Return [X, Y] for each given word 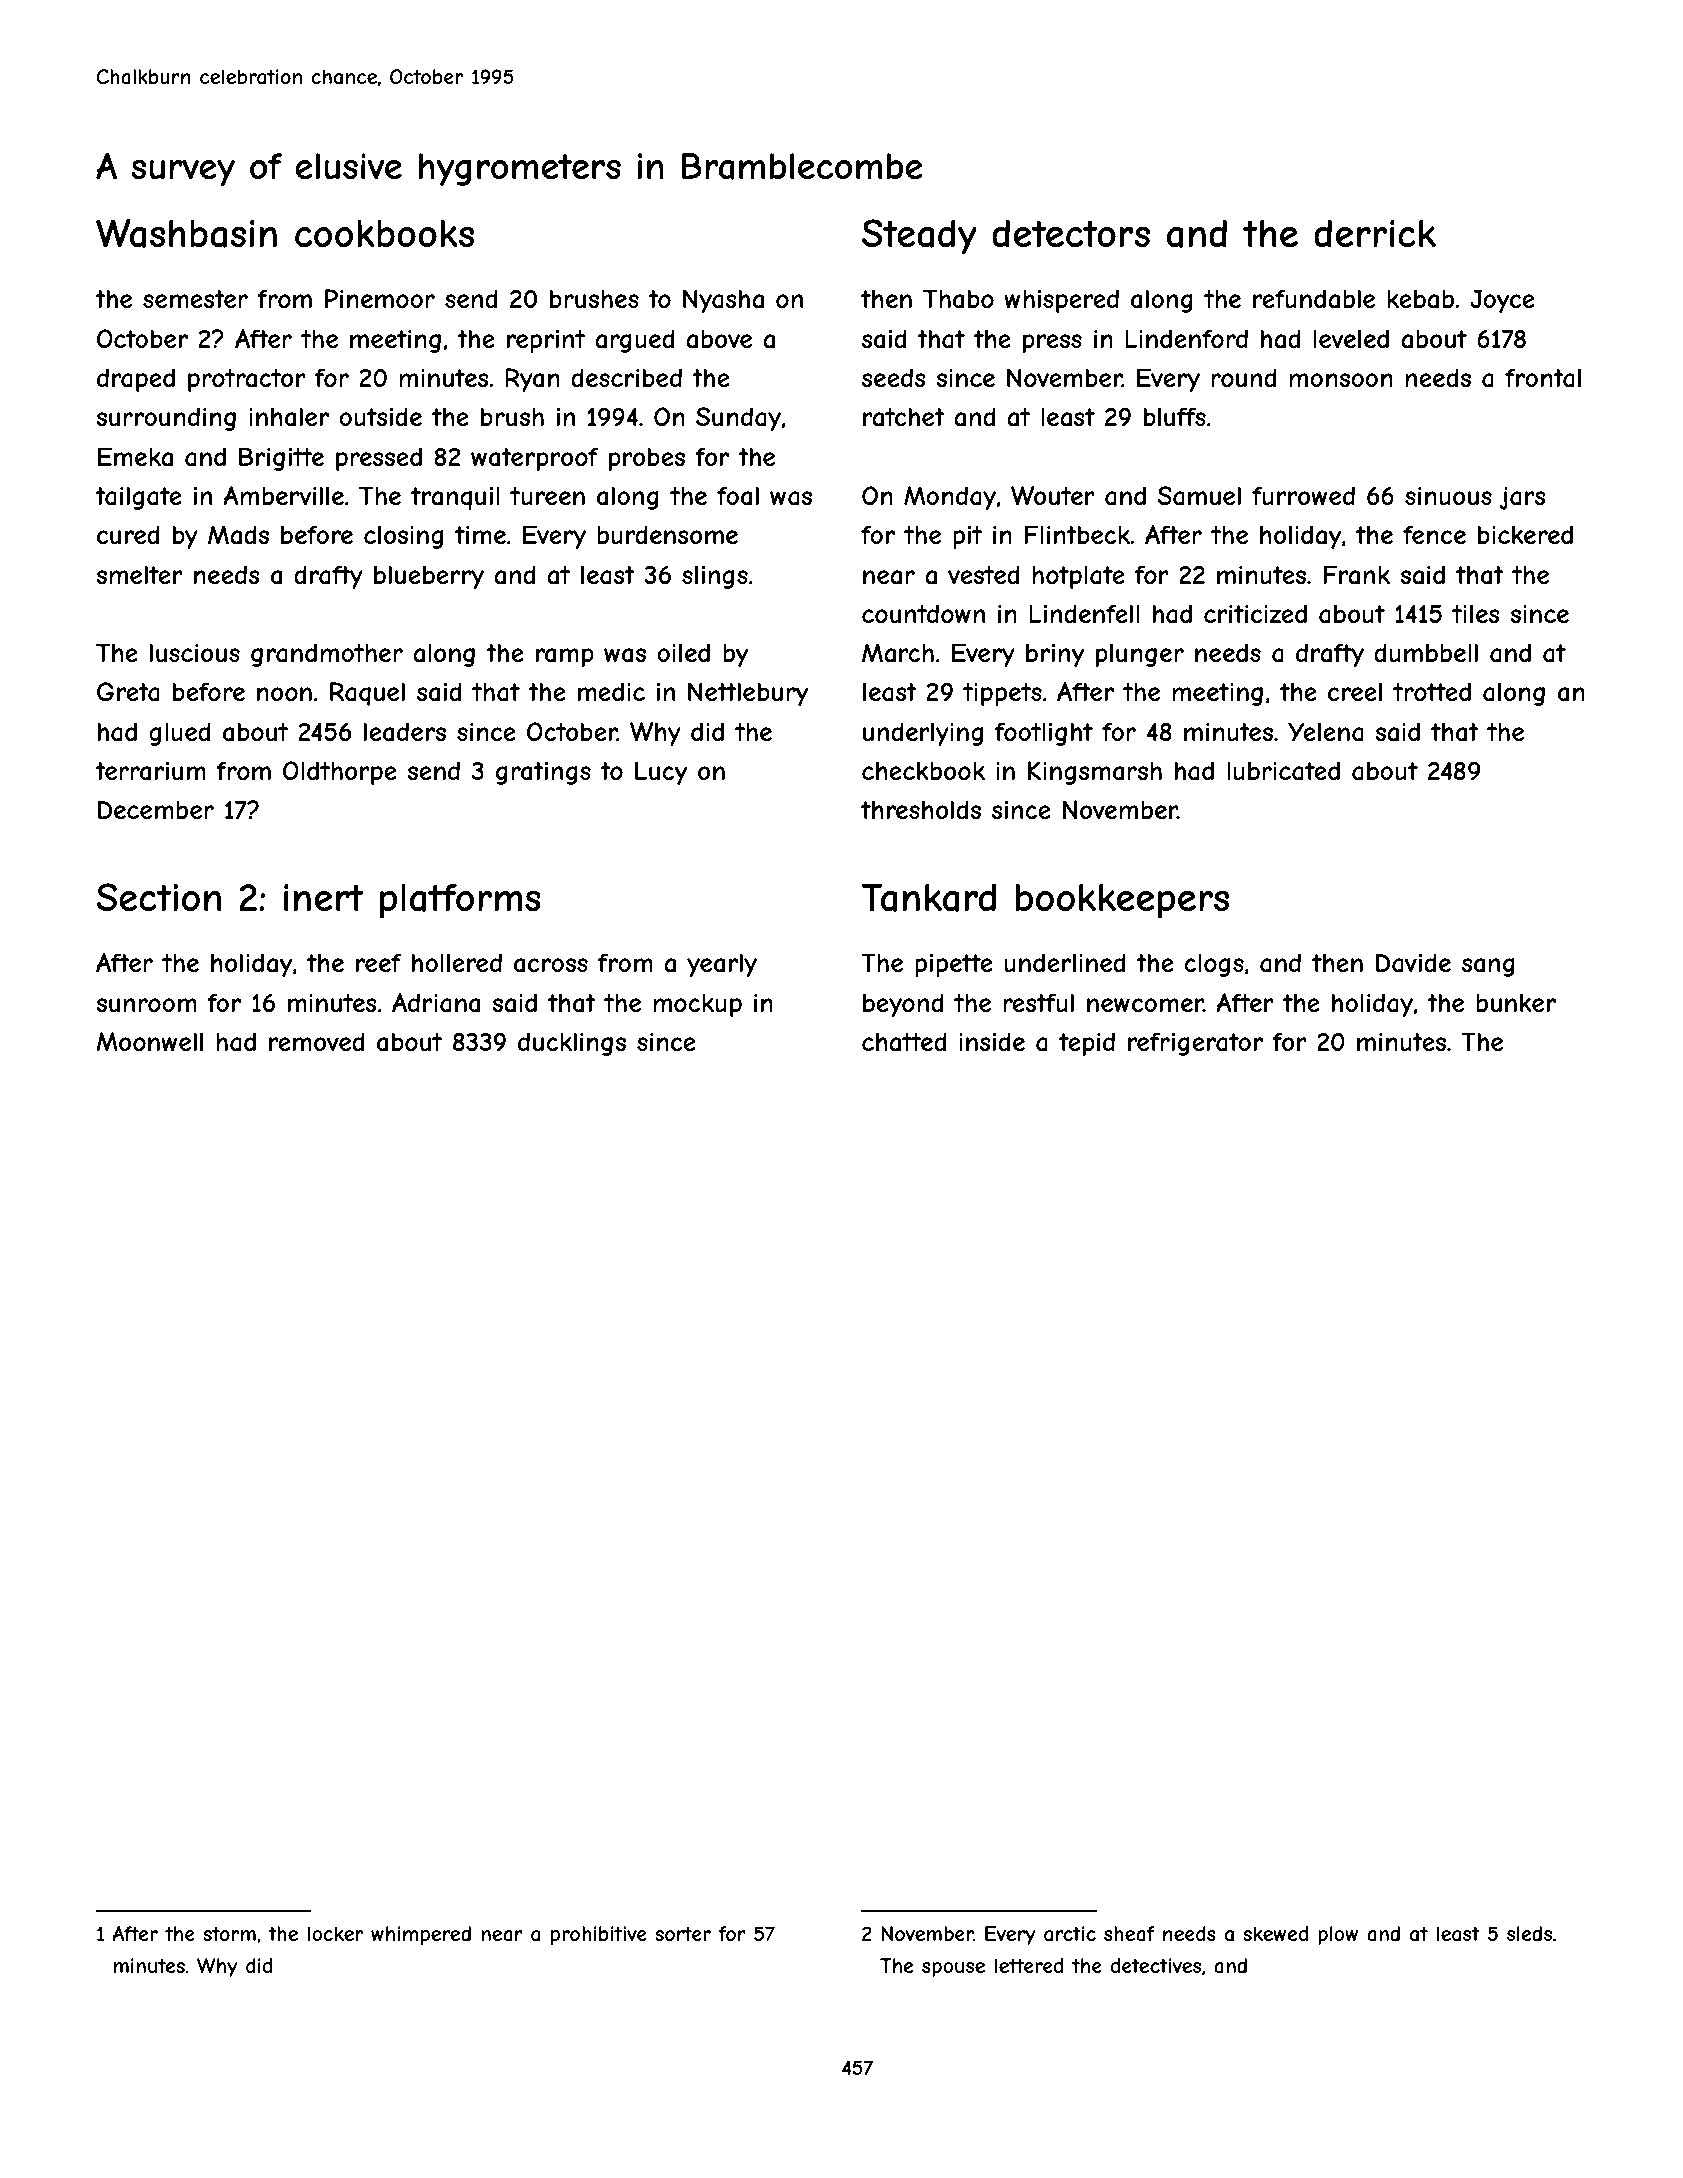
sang [1488, 967]
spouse [953, 1969]
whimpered [421, 1935]
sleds [1529, 1933]
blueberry [429, 577]
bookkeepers [1122, 901]
